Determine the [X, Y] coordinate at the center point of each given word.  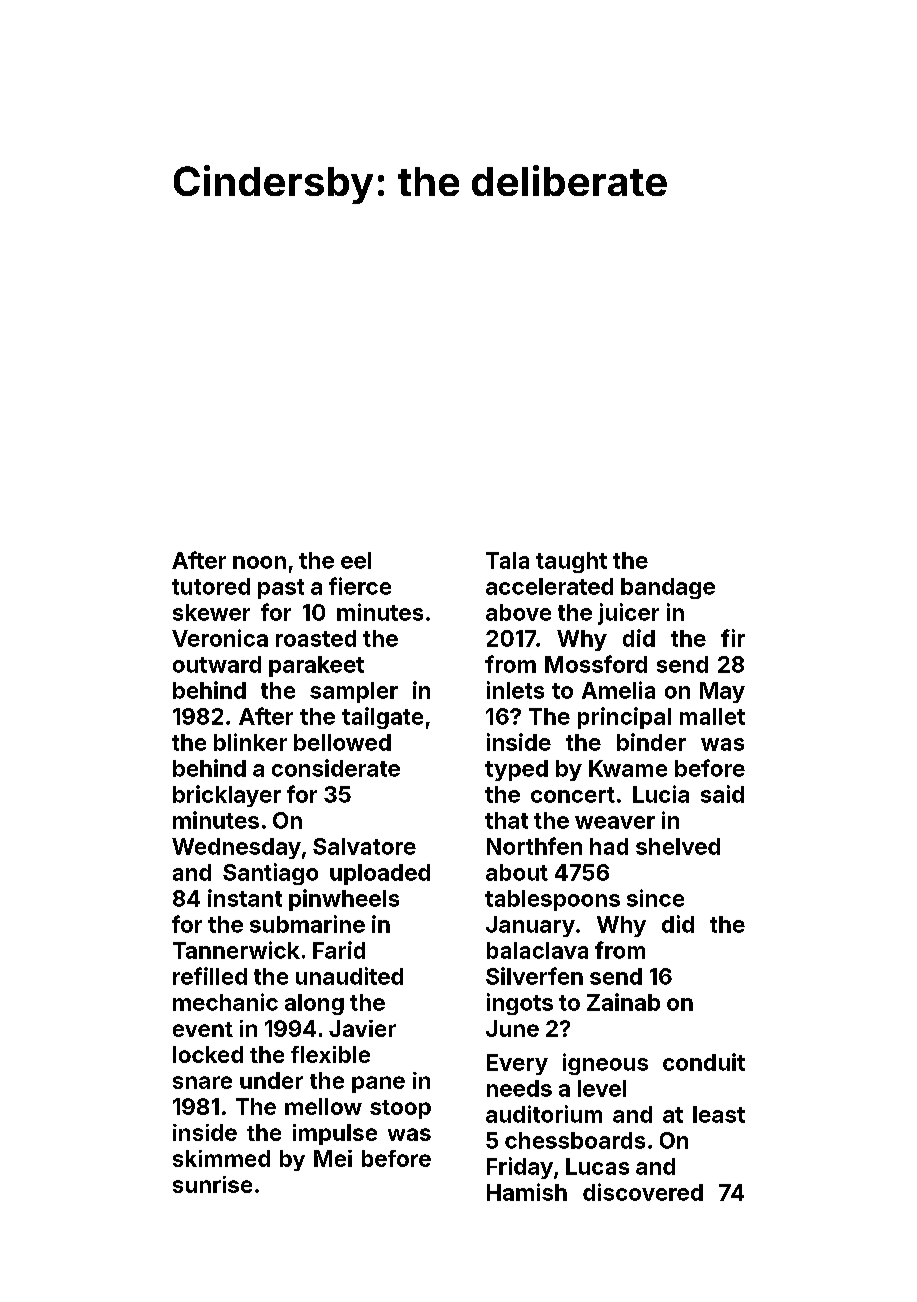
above [518, 612]
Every [517, 1064]
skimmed [221, 1158]
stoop [400, 1109]
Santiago [270, 874]
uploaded [380, 874]
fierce [360, 586]
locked [208, 1054]
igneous [605, 1064]
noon [259, 562]
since [655, 898]
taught [571, 562]
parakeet [316, 666]
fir [733, 638]
